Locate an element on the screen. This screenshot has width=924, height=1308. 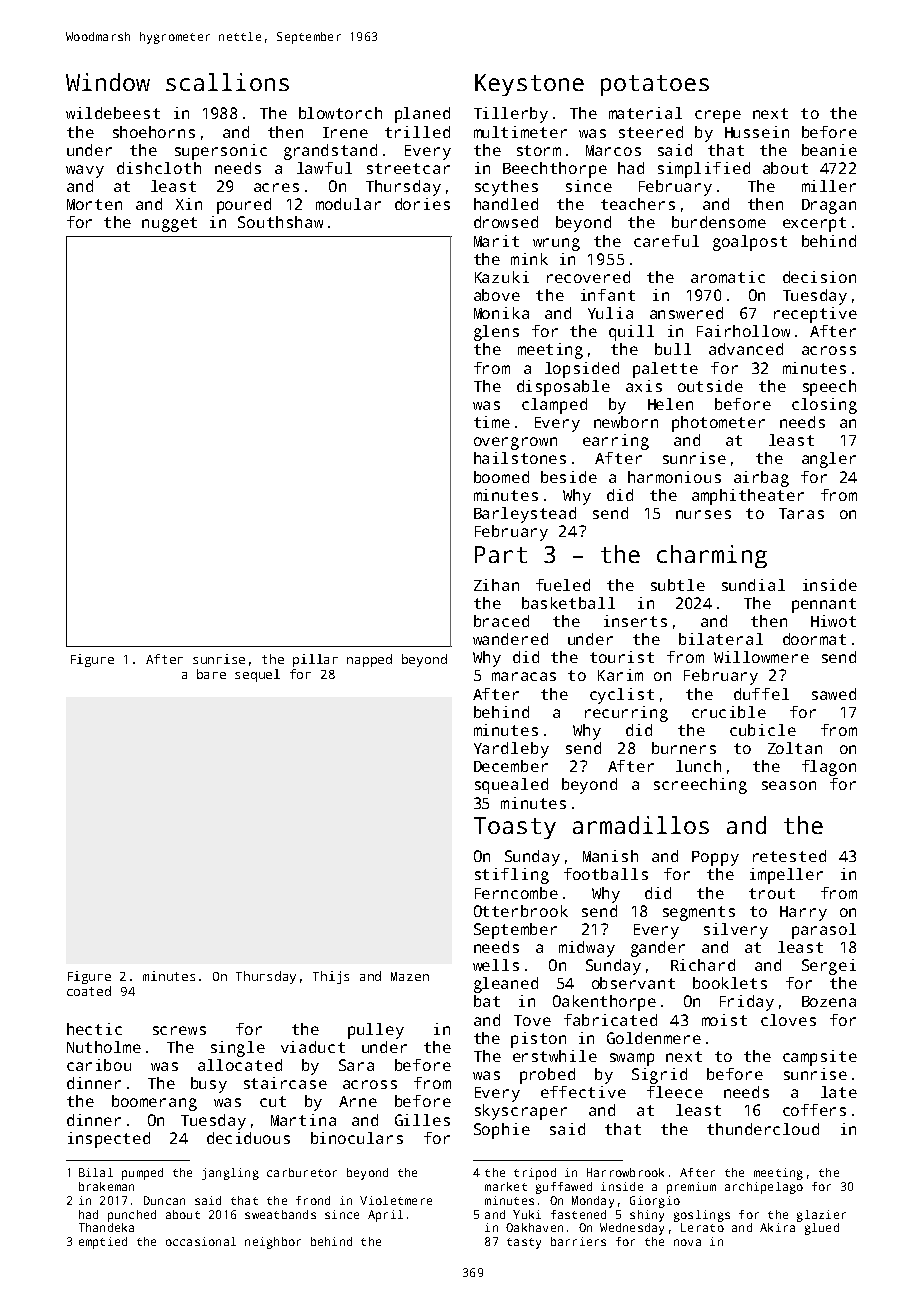
wavy is located at coordinates (85, 171).
